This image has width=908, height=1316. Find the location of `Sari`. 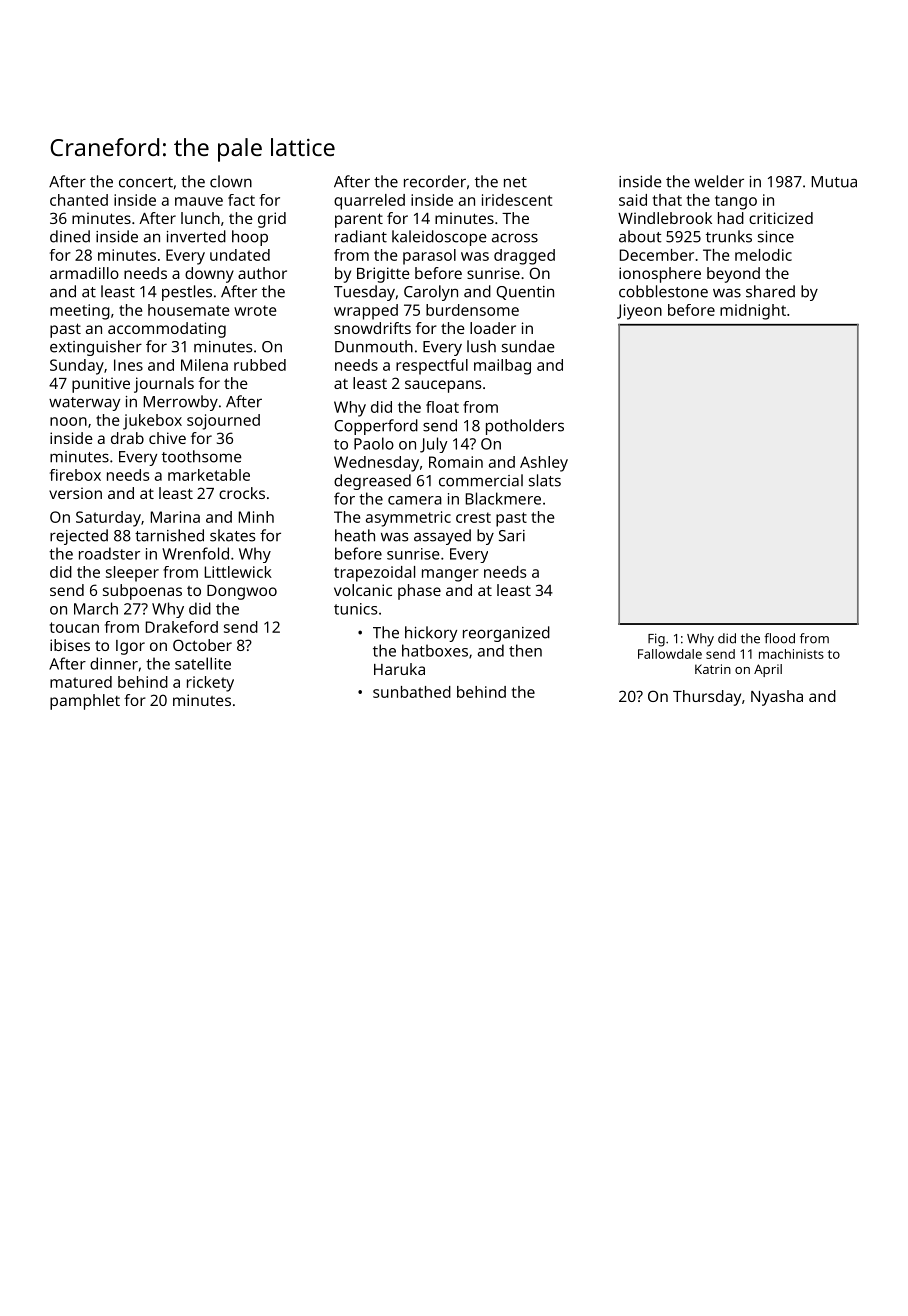

Sari is located at coordinates (512, 536).
